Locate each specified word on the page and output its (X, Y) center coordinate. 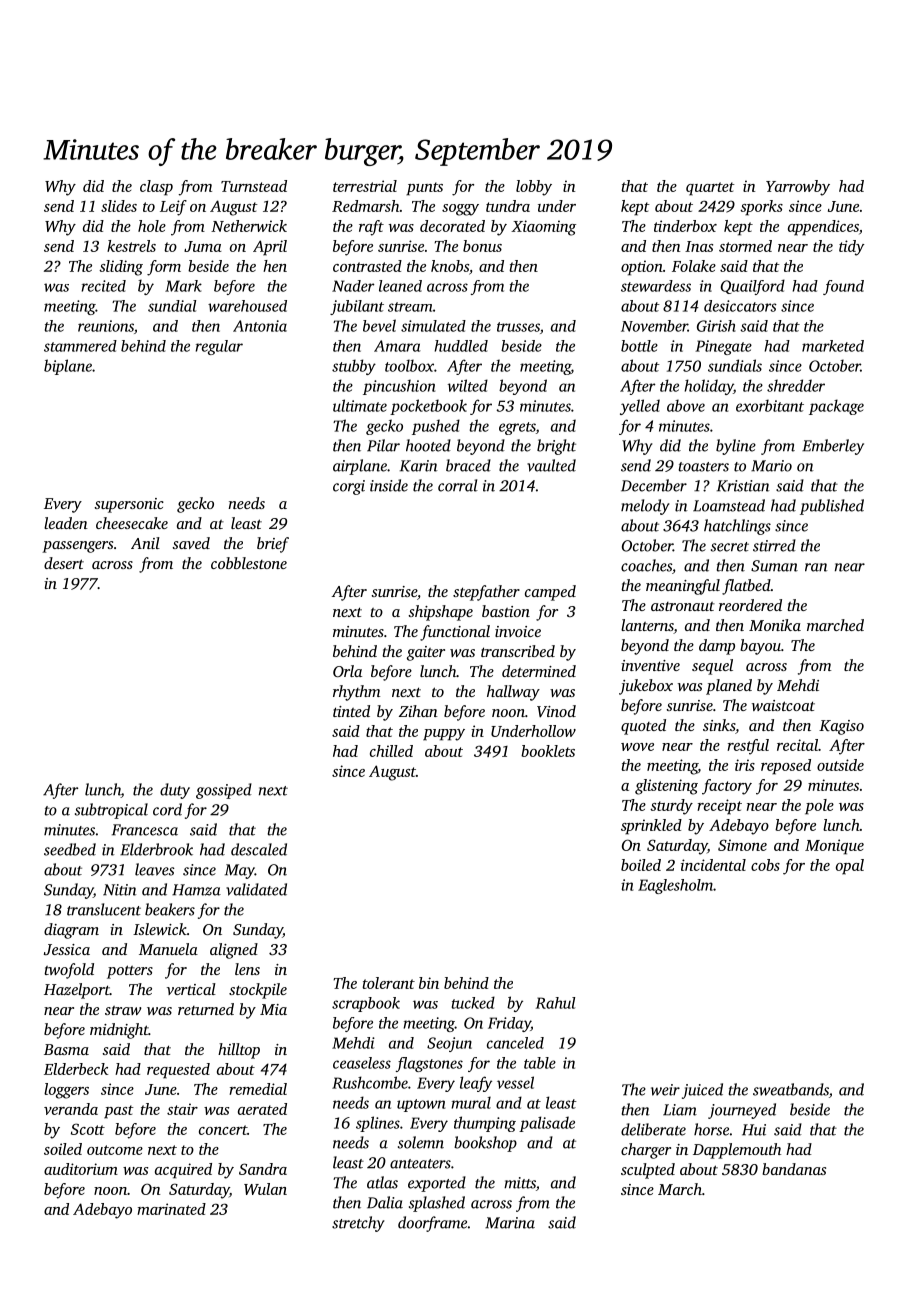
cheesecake (132, 523)
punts (424, 189)
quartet (710, 189)
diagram (71, 931)
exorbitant (770, 405)
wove (637, 747)
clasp (156, 188)
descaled (259, 849)
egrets (517, 428)
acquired (183, 1171)
